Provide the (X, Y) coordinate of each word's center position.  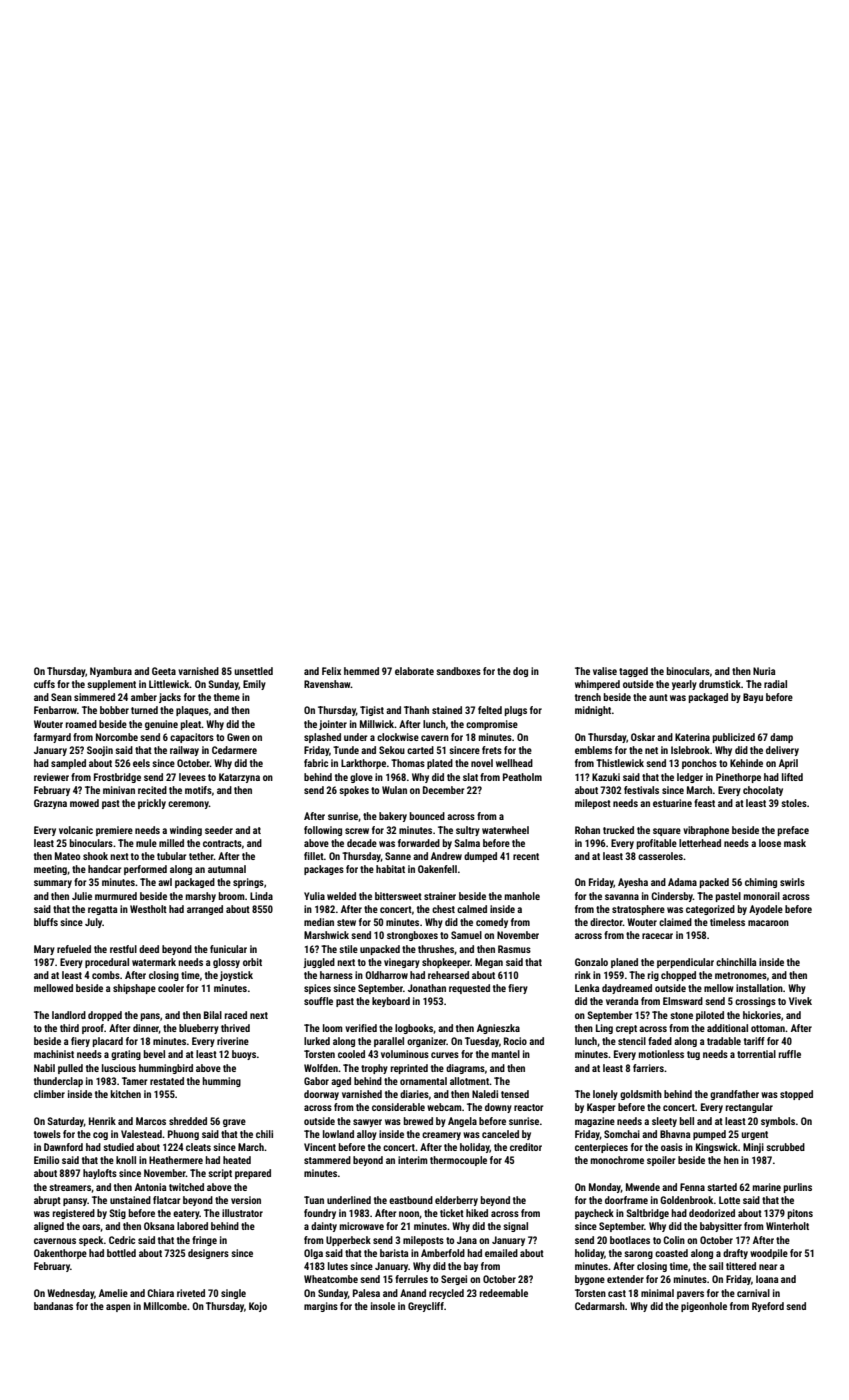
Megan (489, 963)
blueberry (199, 1029)
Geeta (164, 671)
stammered (327, 1160)
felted (490, 710)
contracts (222, 843)
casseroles (660, 856)
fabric (316, 763)
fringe (204, 1241)
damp (781, 738)
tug (693, 1055)
